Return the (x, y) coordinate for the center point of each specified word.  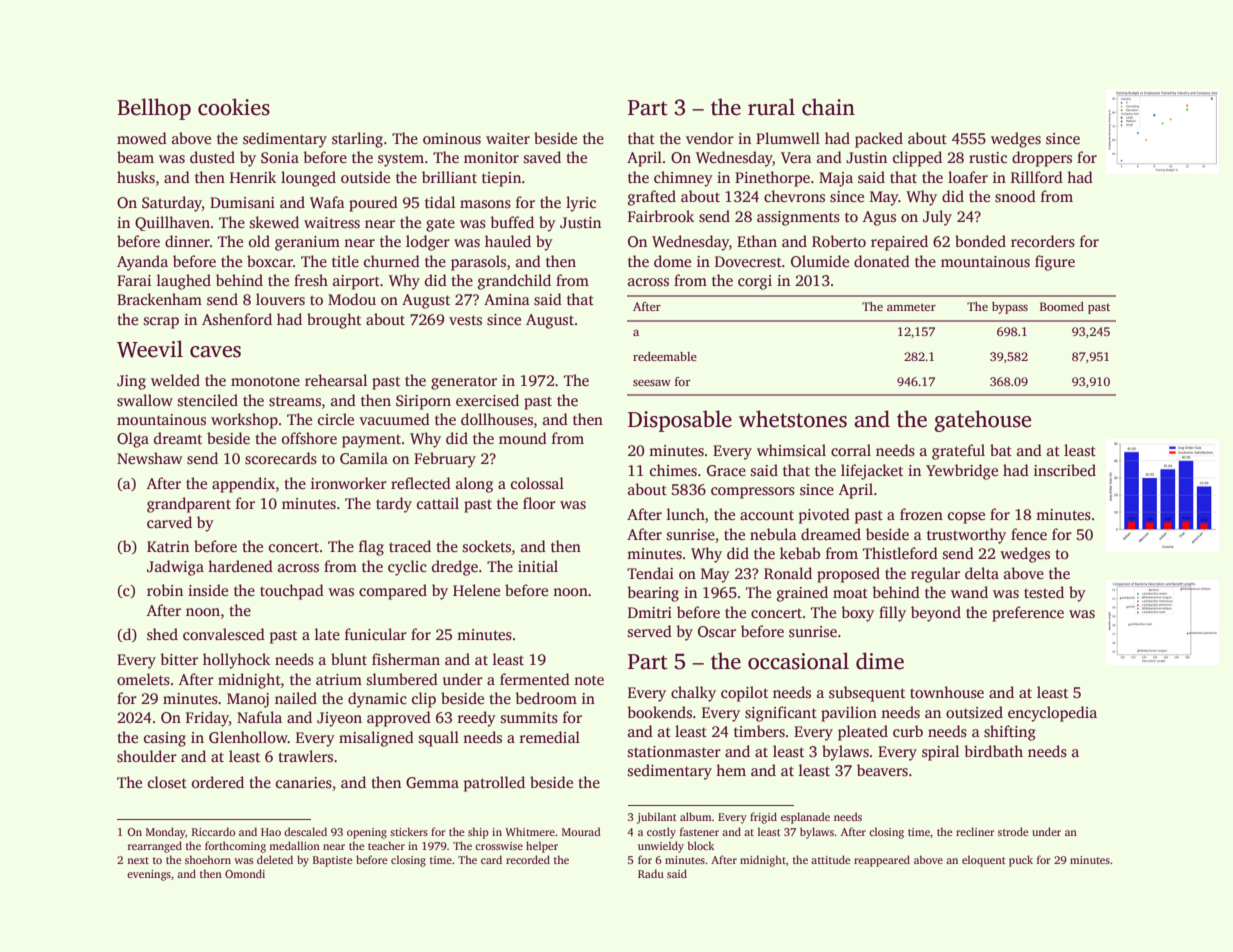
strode (1013, 831)
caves (215, 352)
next (138, 860)
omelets (143, 679)
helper (542, 847)
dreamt (178, 438)
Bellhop (154, 109)
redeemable (665, 356)
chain (828, 107)
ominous (452, 139)
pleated (863, 733)
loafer (968, 177)
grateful (958, 452)
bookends (659, 712)
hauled (508, 241)
